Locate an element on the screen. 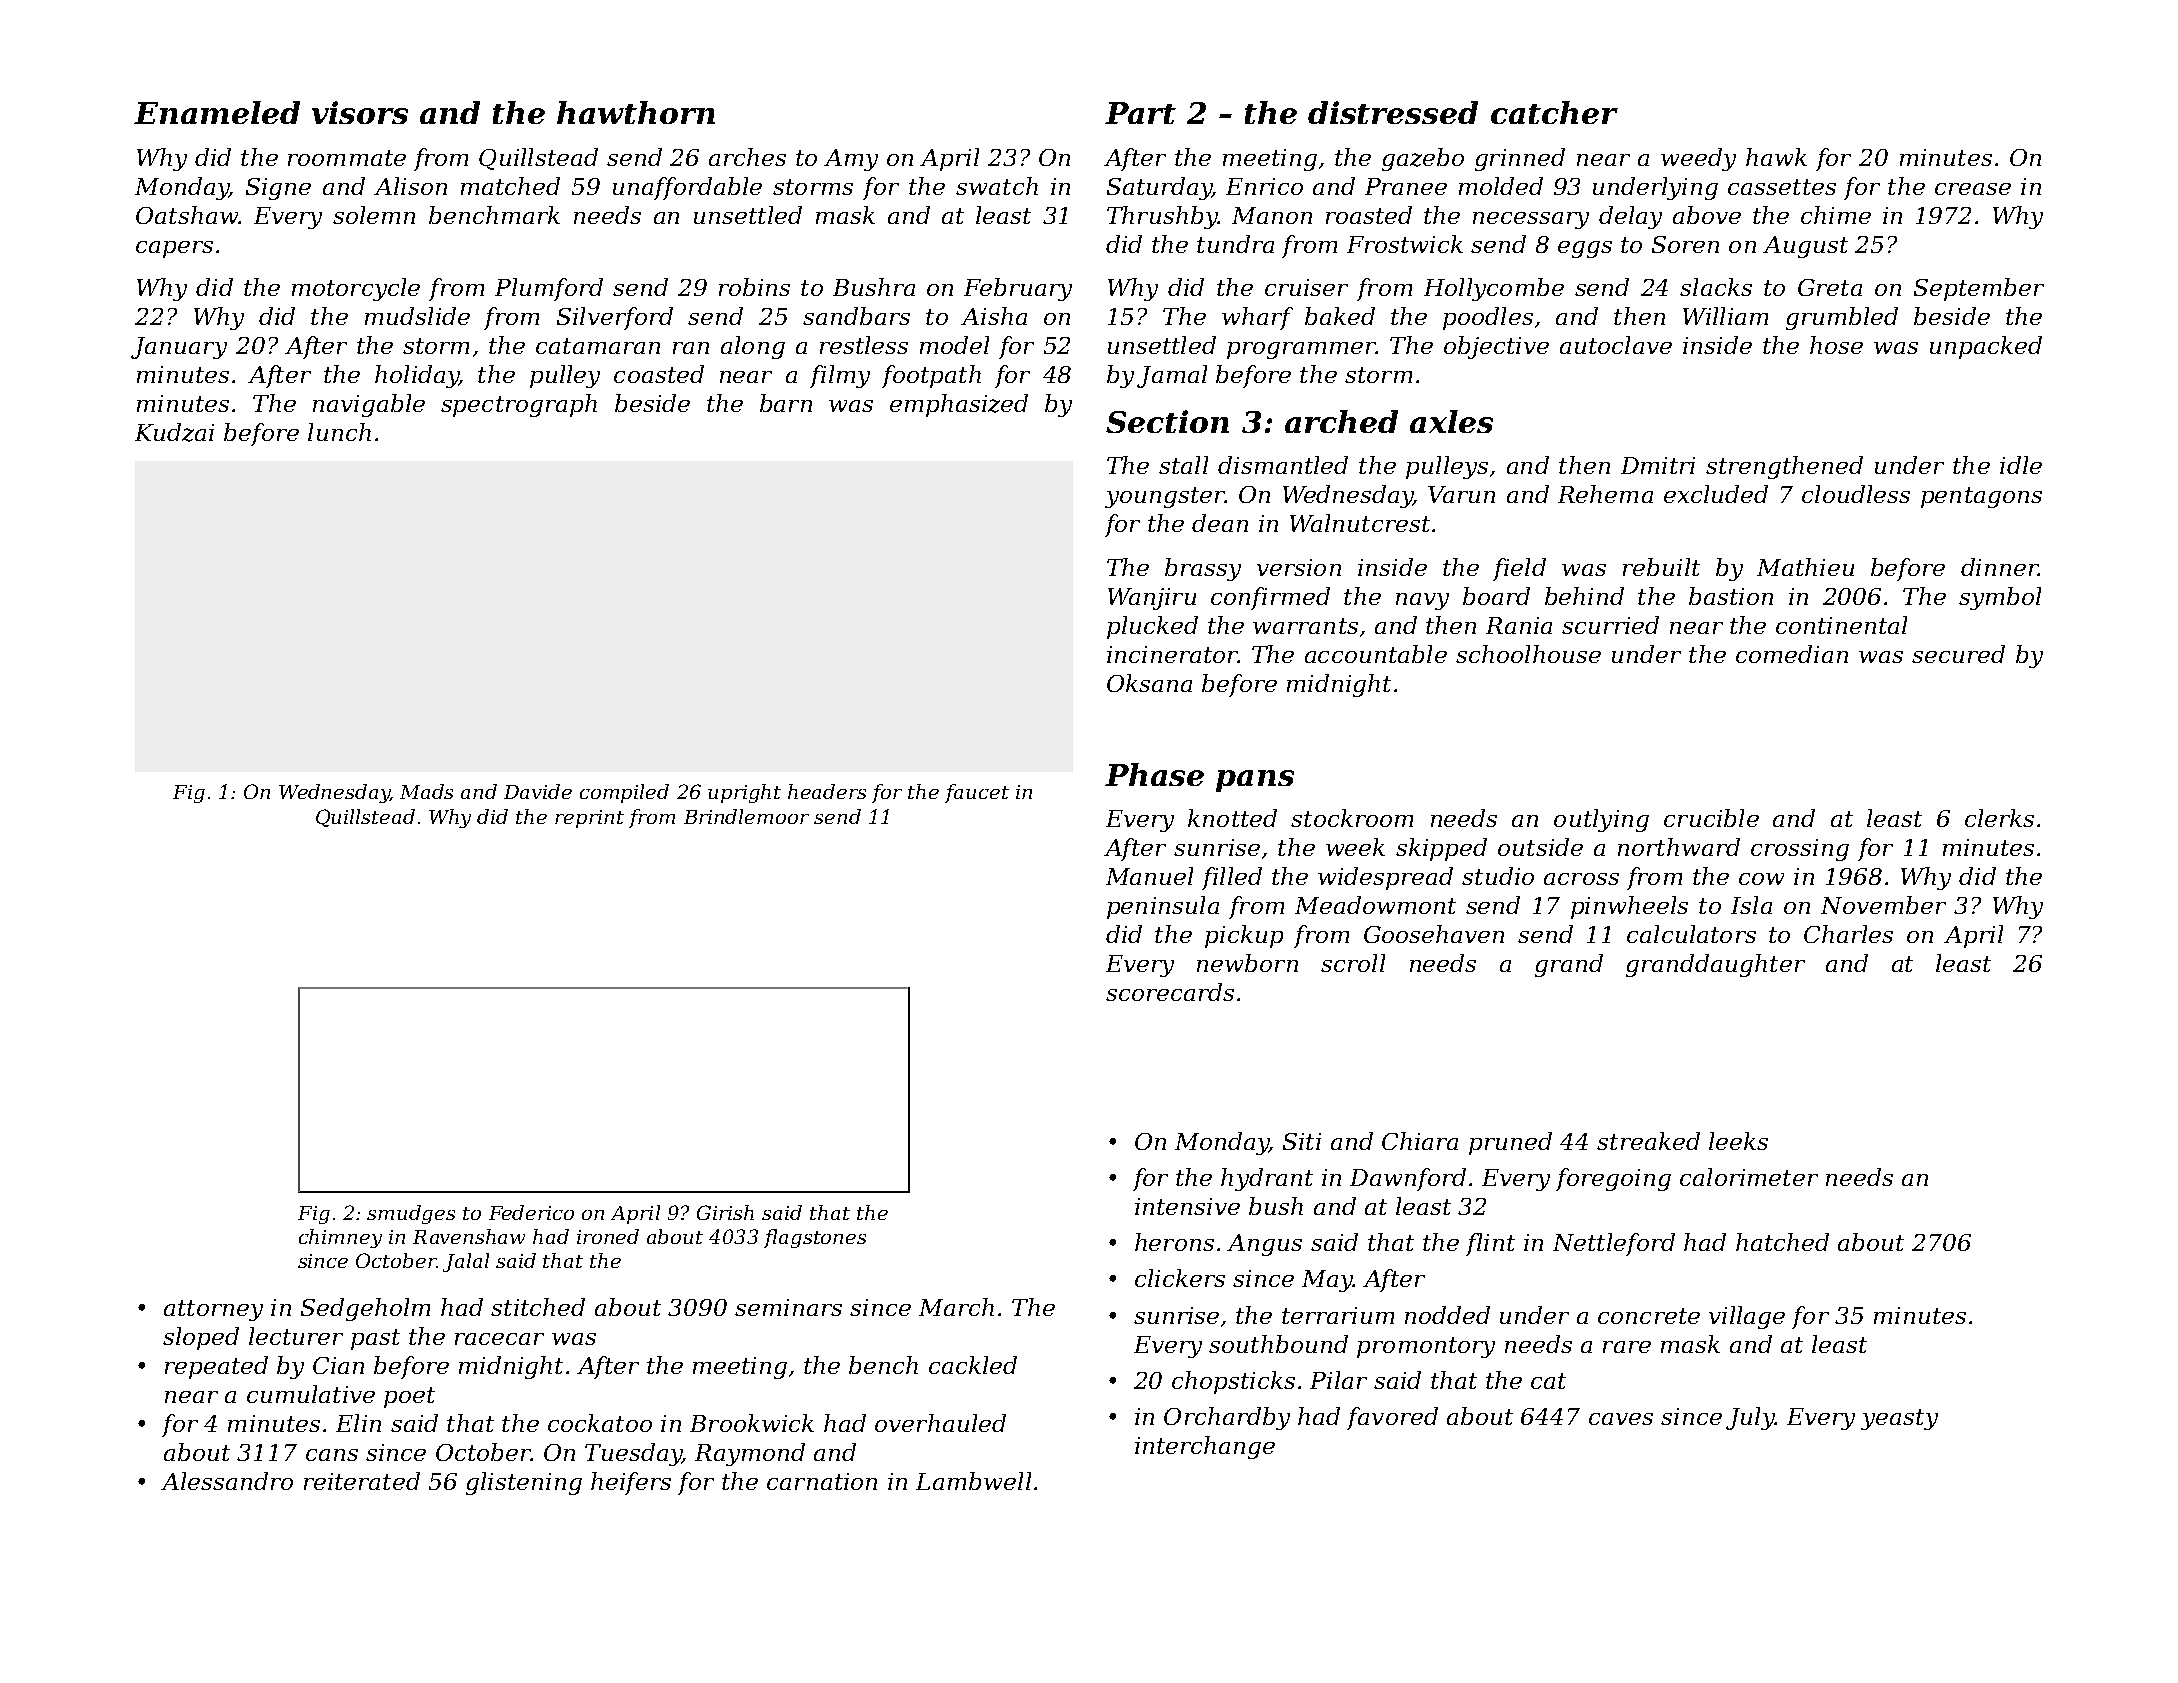 This screenshot has width=2178, height=1683. filmy is located at coordinates (840, 376).
